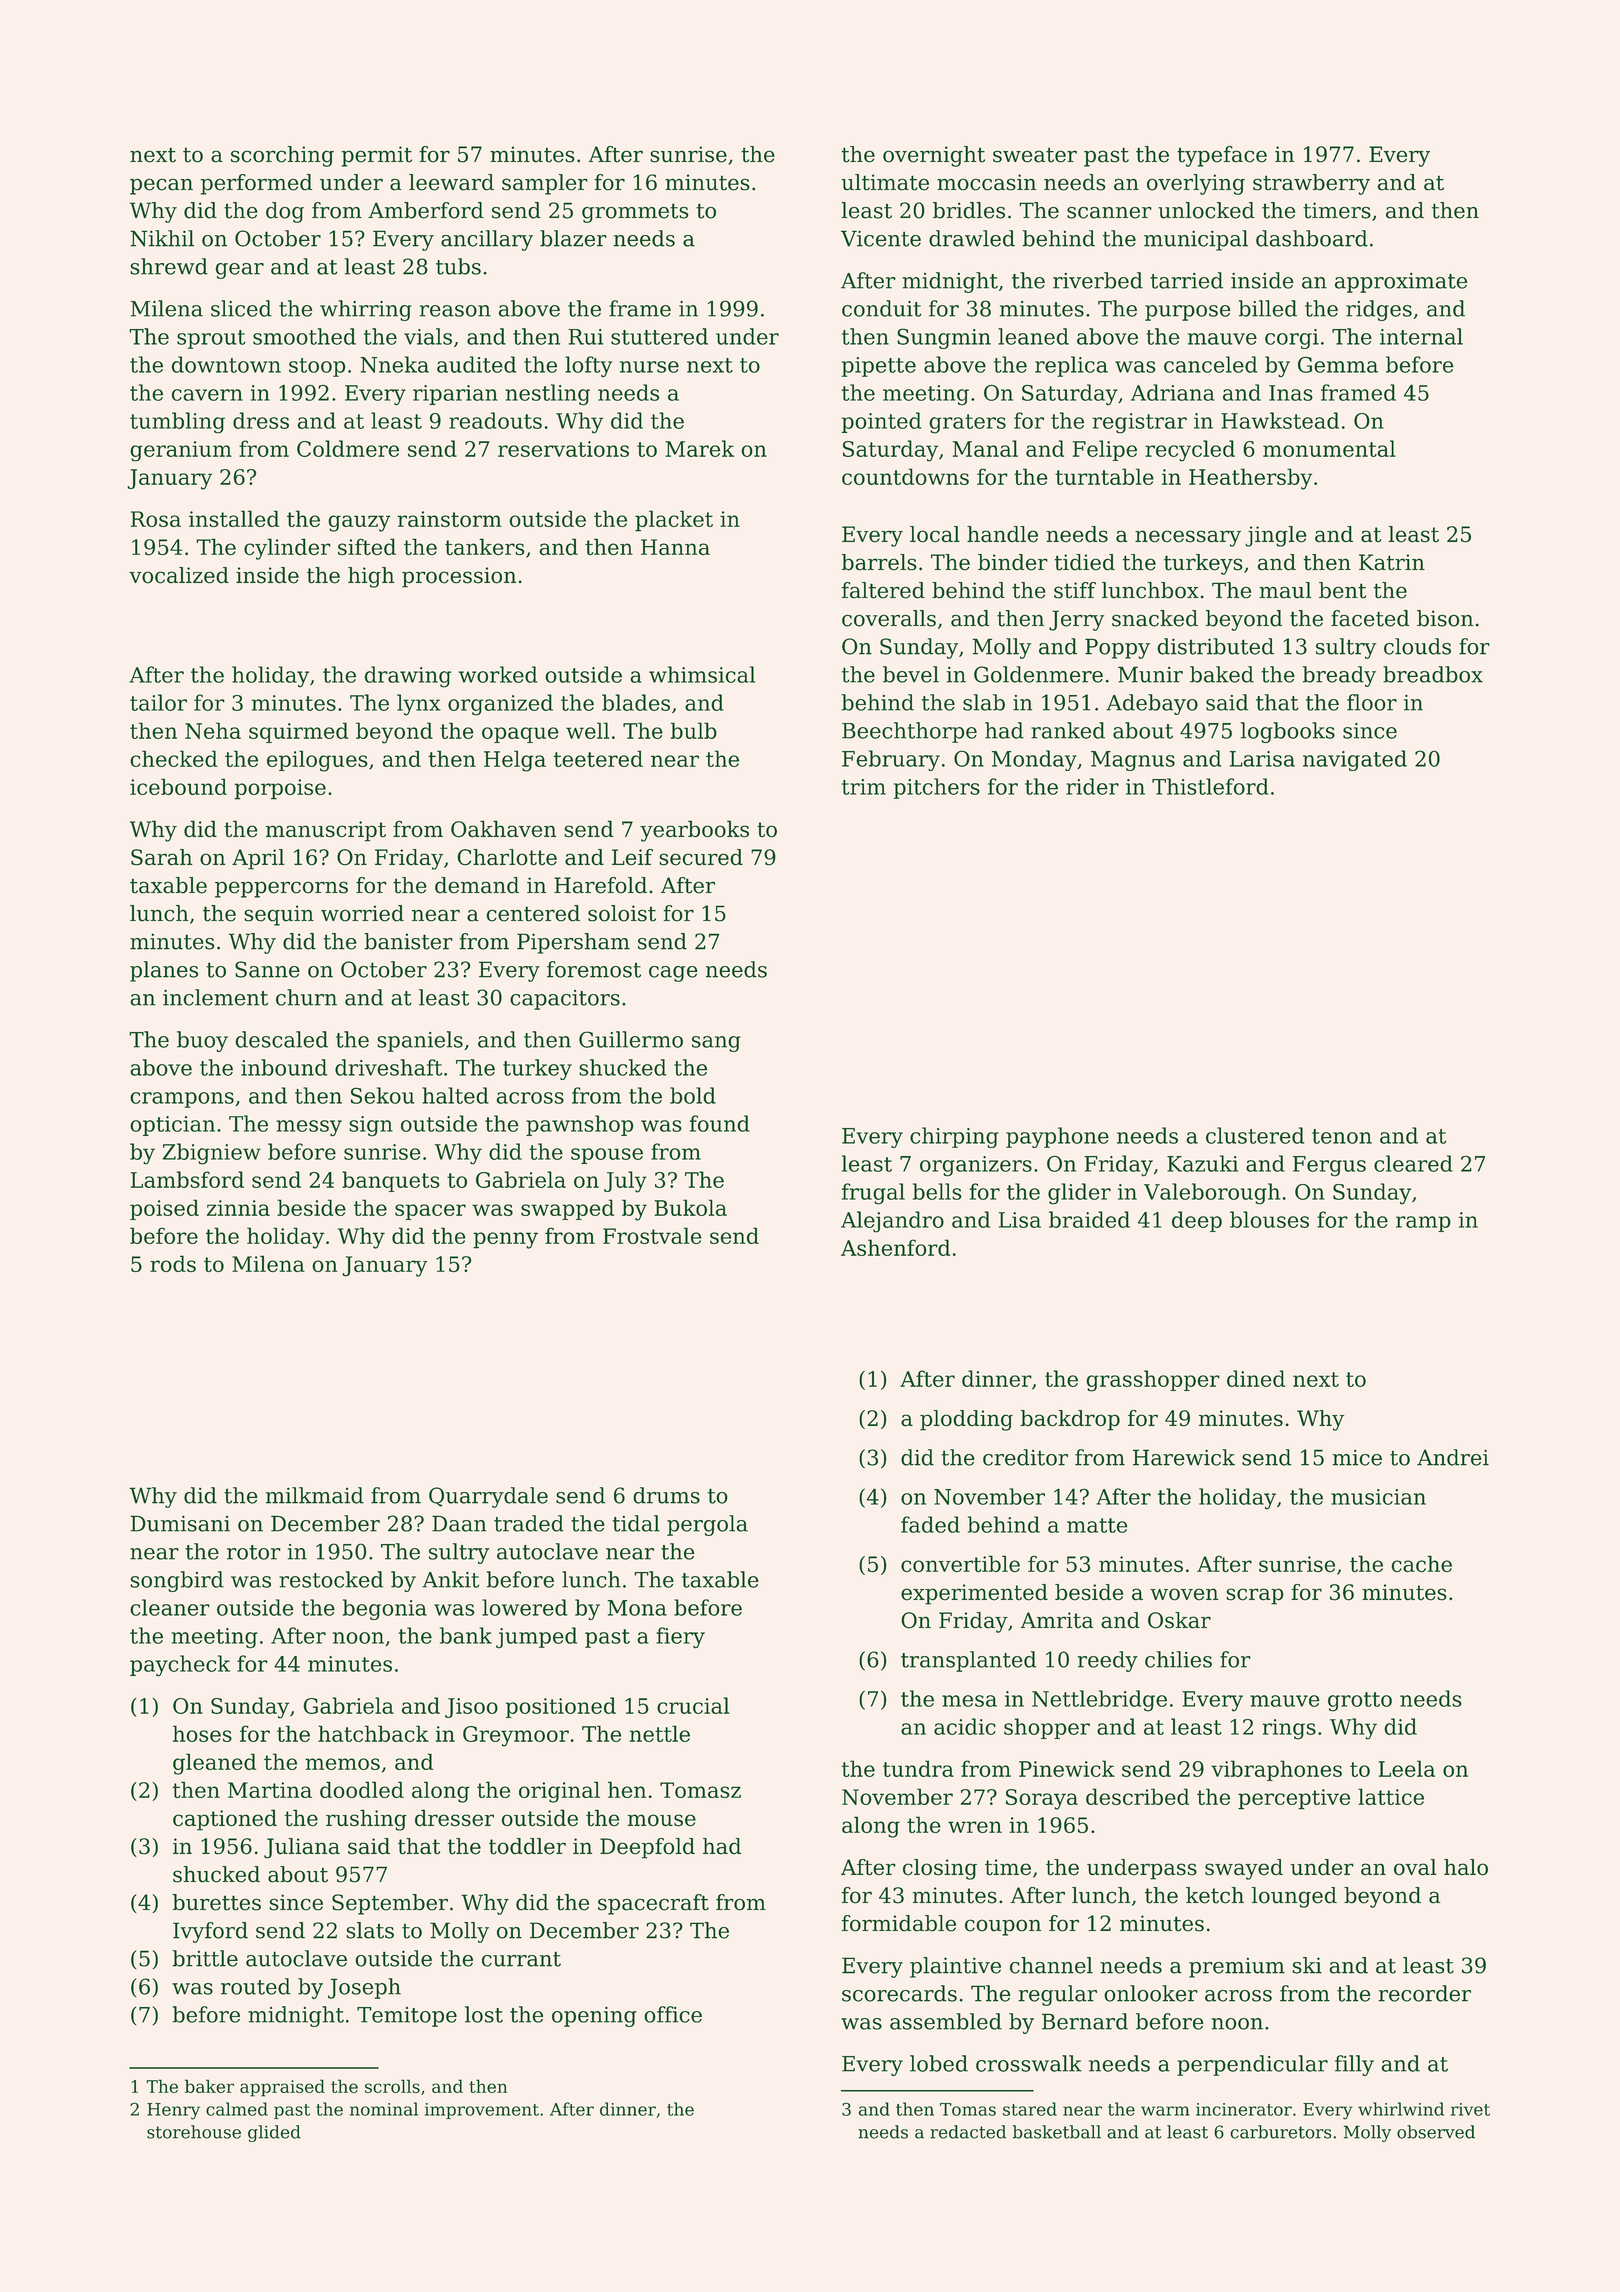  What do you see at coordinates (545, 184) in the document?
I see `sampler` at bounding box center [545, 184].
